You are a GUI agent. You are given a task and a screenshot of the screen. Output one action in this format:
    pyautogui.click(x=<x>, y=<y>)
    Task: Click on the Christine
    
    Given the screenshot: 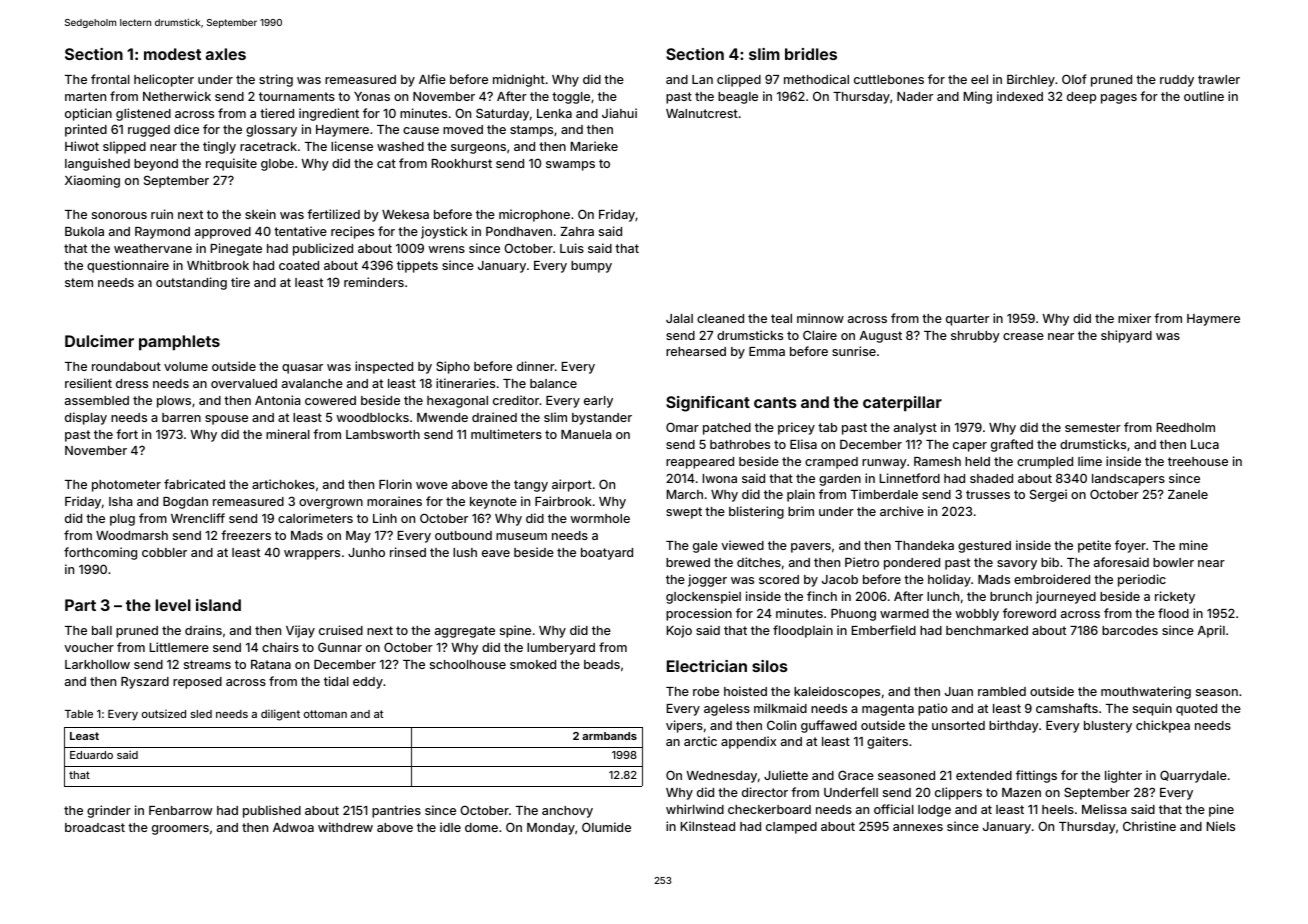 What is the action you would take?
    pyautogui.click(x=1149, y=826)
